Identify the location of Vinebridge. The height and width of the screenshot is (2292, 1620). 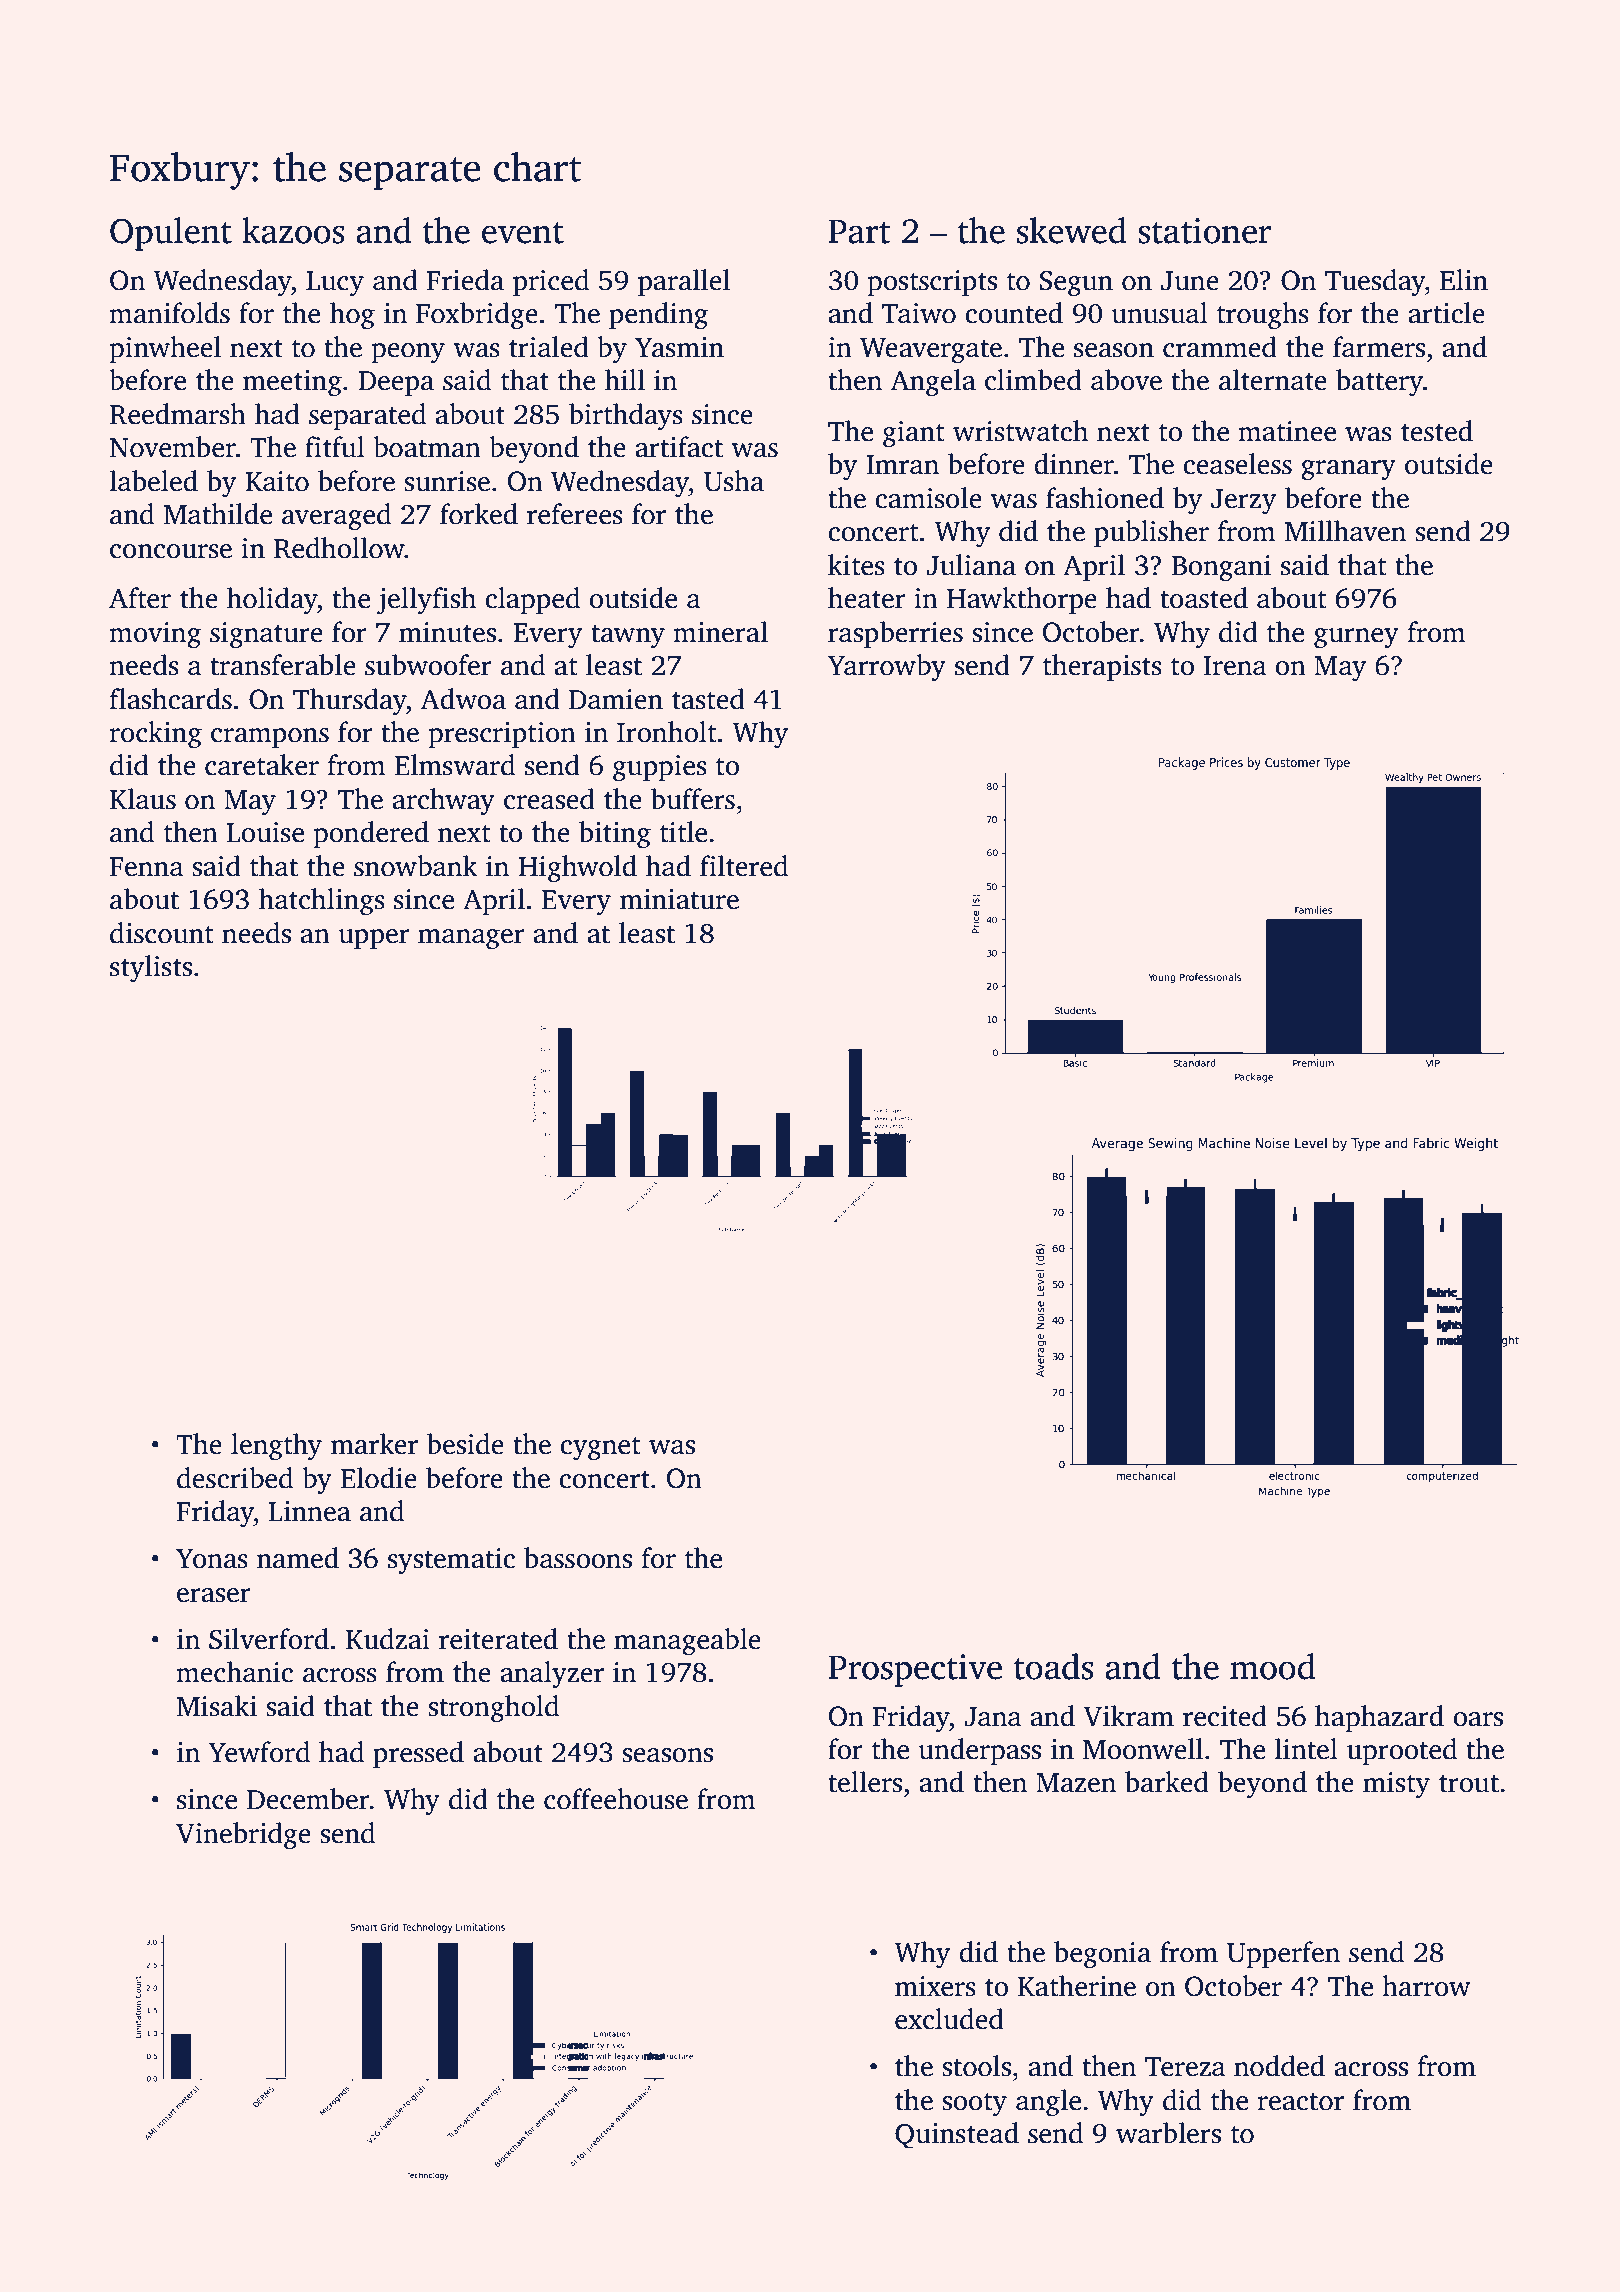
(243, 1836).
